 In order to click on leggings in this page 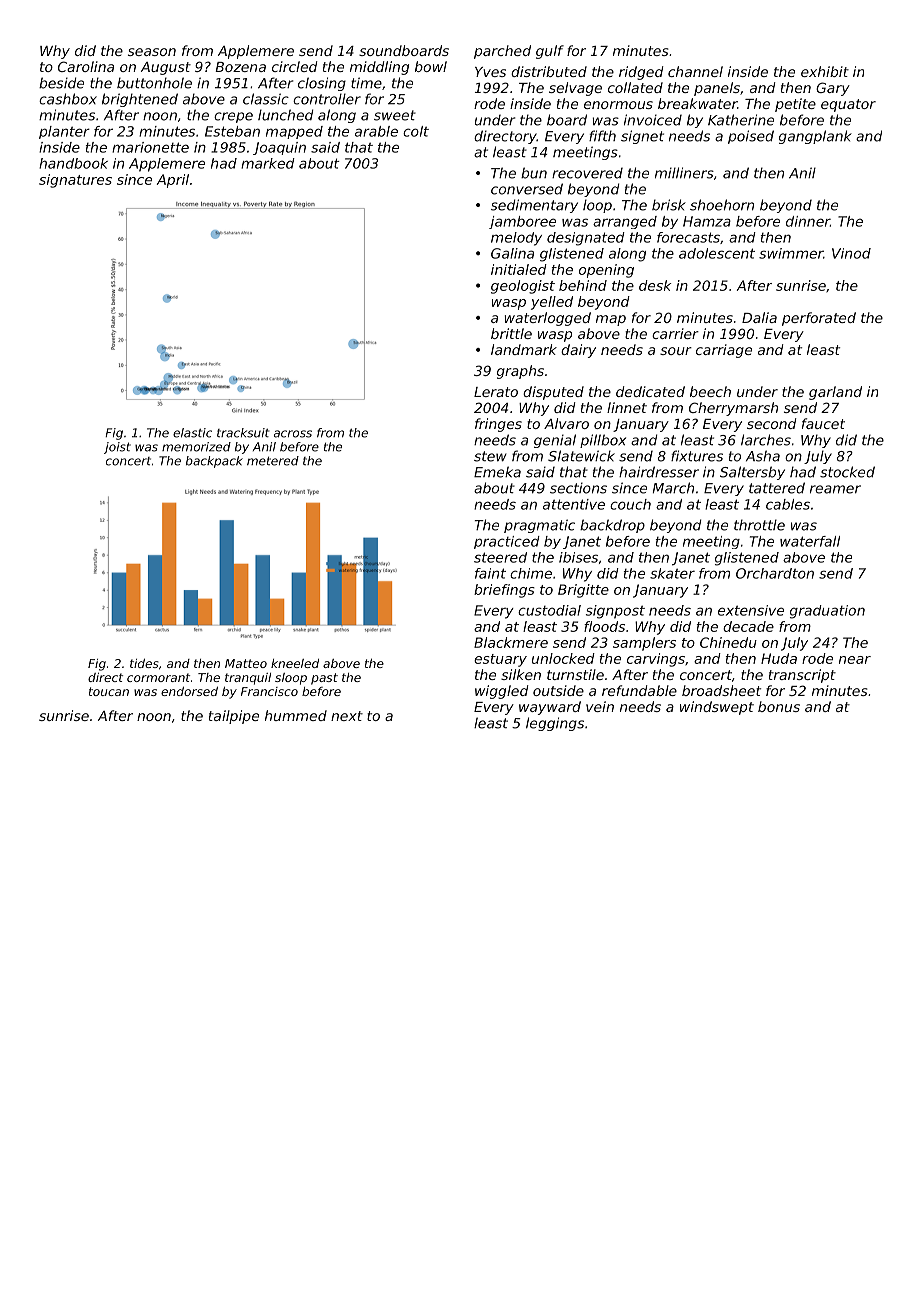, I will do `click(555, 724)`.
